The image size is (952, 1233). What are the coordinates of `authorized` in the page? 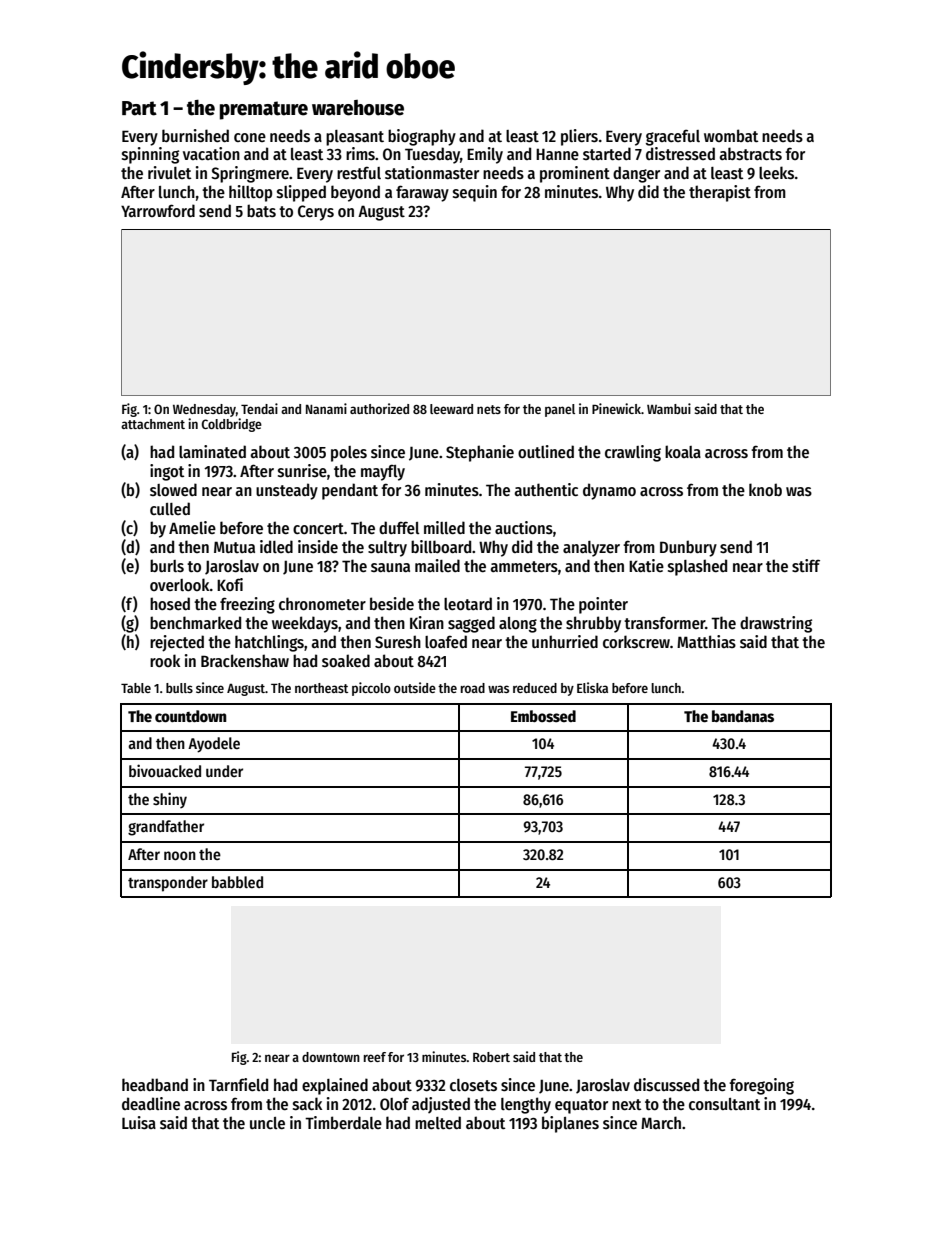 It's located at (379, 408).
